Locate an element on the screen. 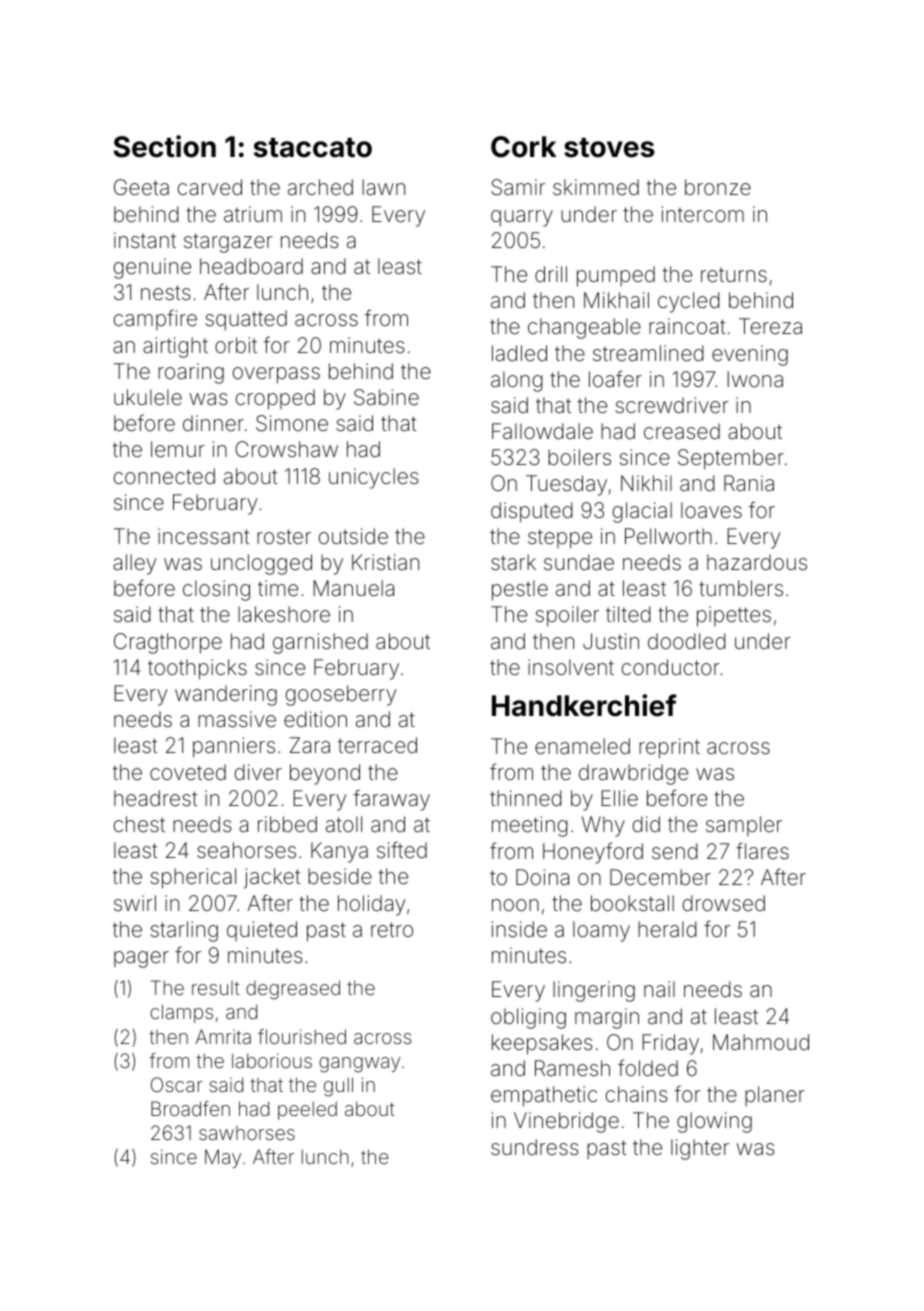  Mahmoud is located at coordinates (761, 1042).
